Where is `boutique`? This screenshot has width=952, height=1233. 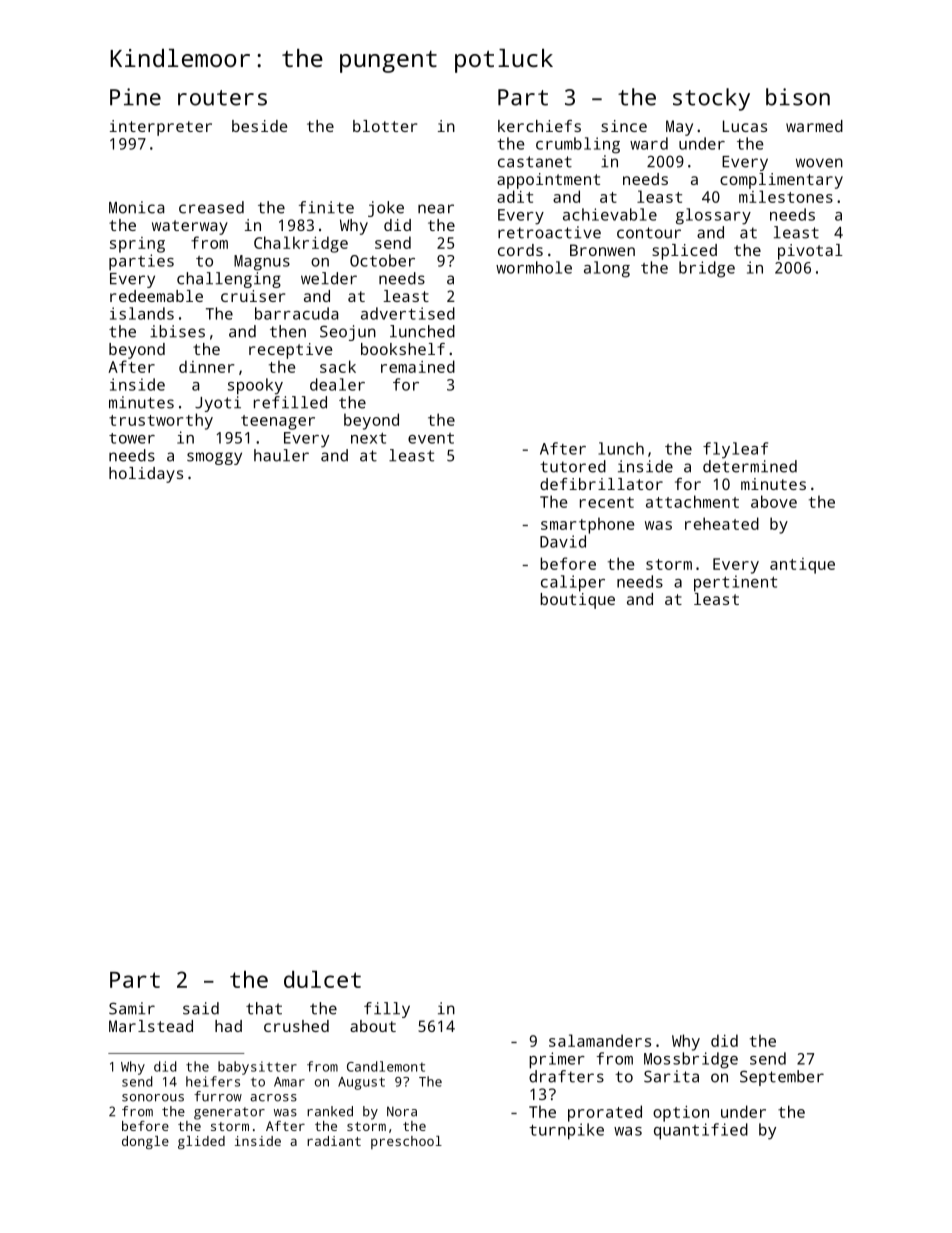
boutique is located at coordinates (577, 601).
